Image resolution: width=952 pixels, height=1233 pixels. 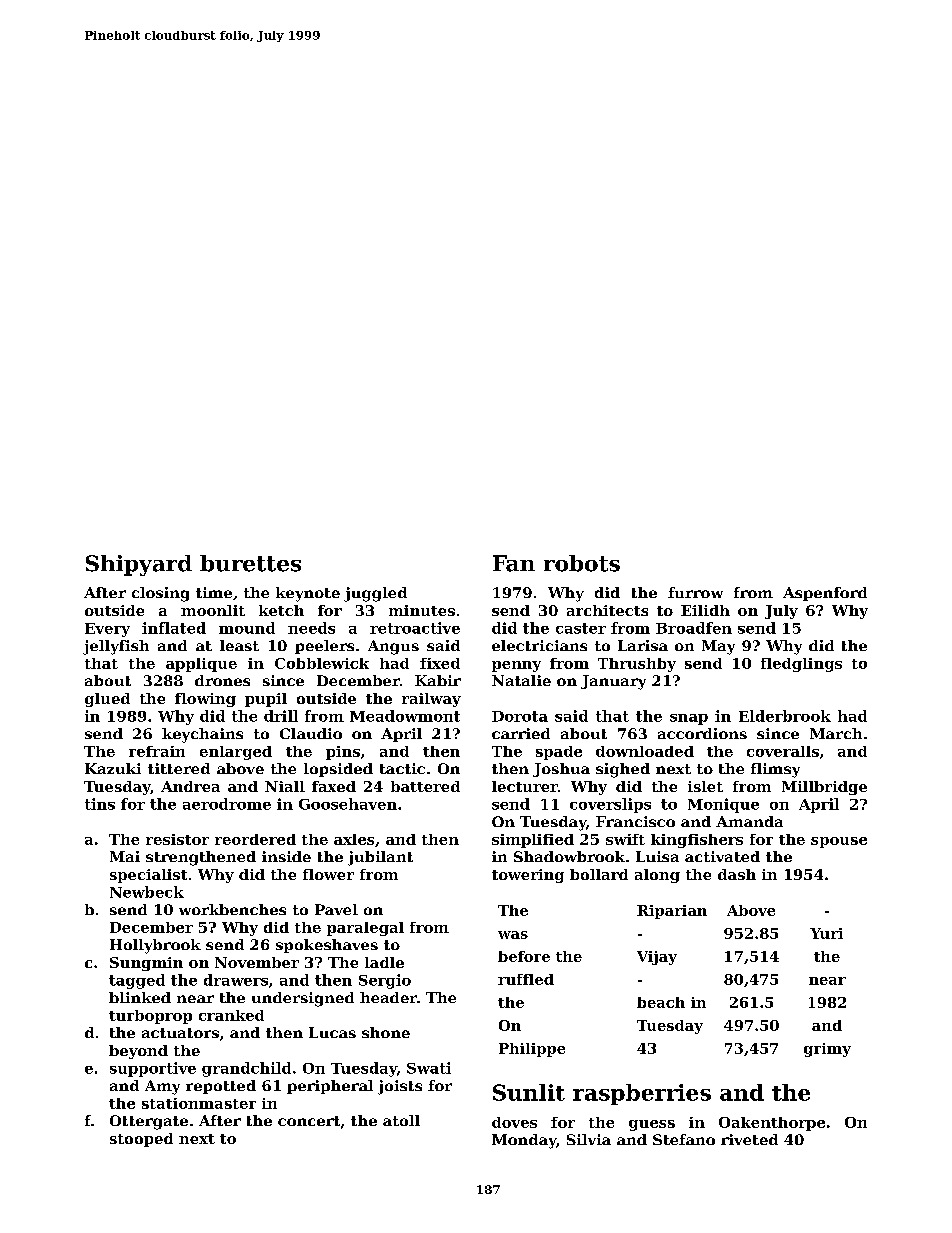 What do you see at coordinates (825, 594) in the screenshot?
I see `Aspenford` at bounding box center [825, 594].
